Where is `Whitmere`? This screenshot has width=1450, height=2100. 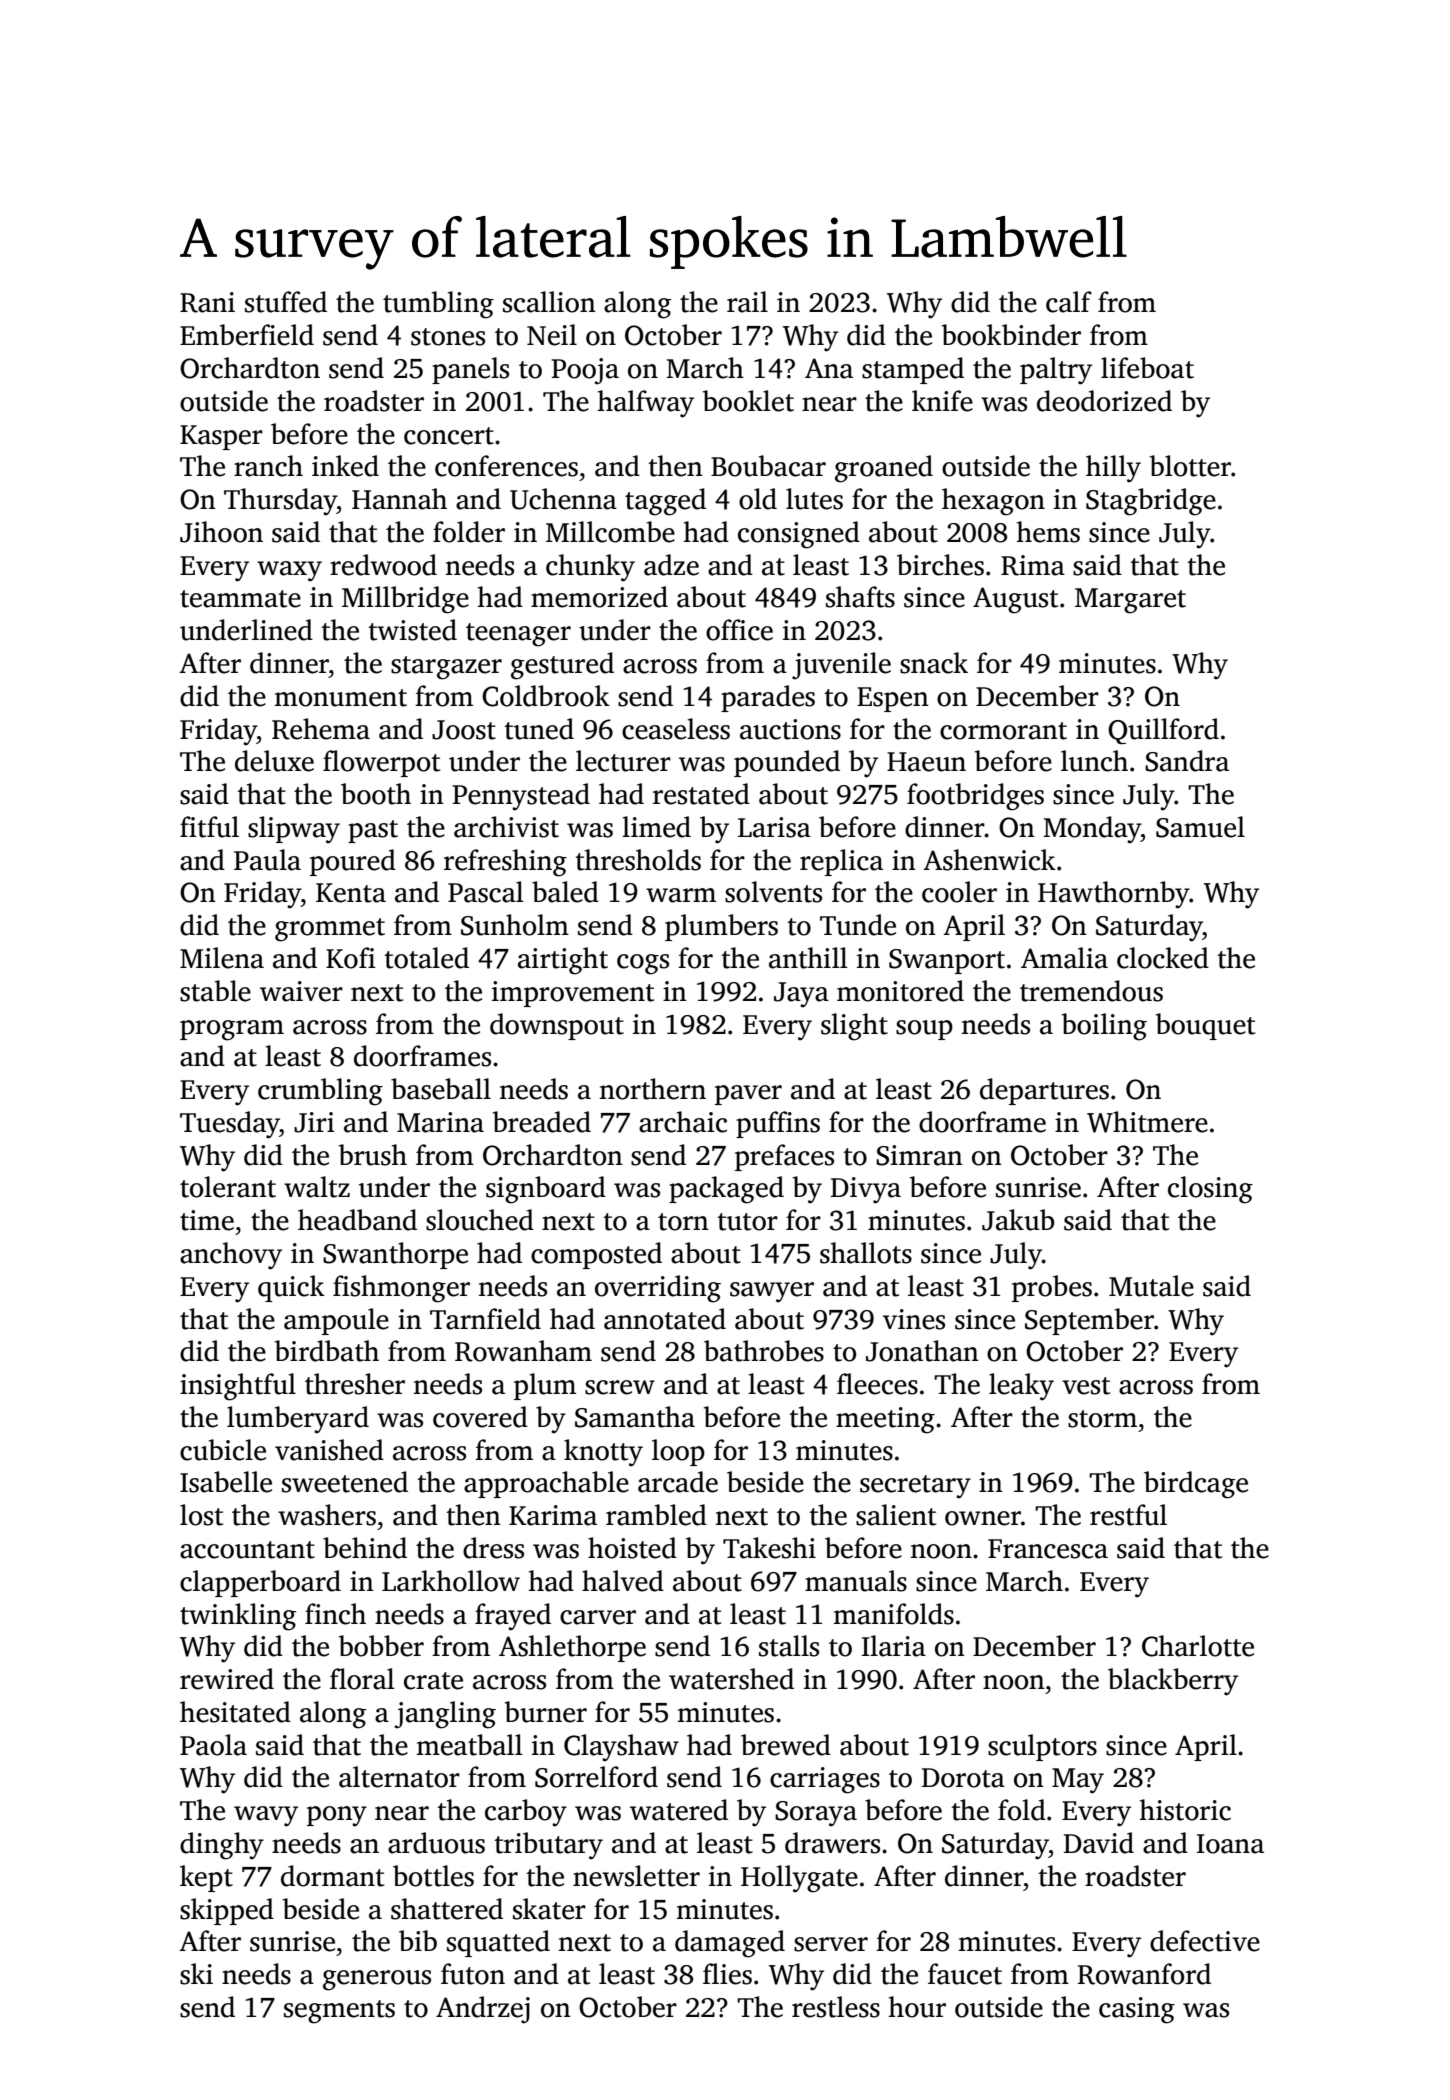
Whitmere is located at coordinates (1147, 1122).
